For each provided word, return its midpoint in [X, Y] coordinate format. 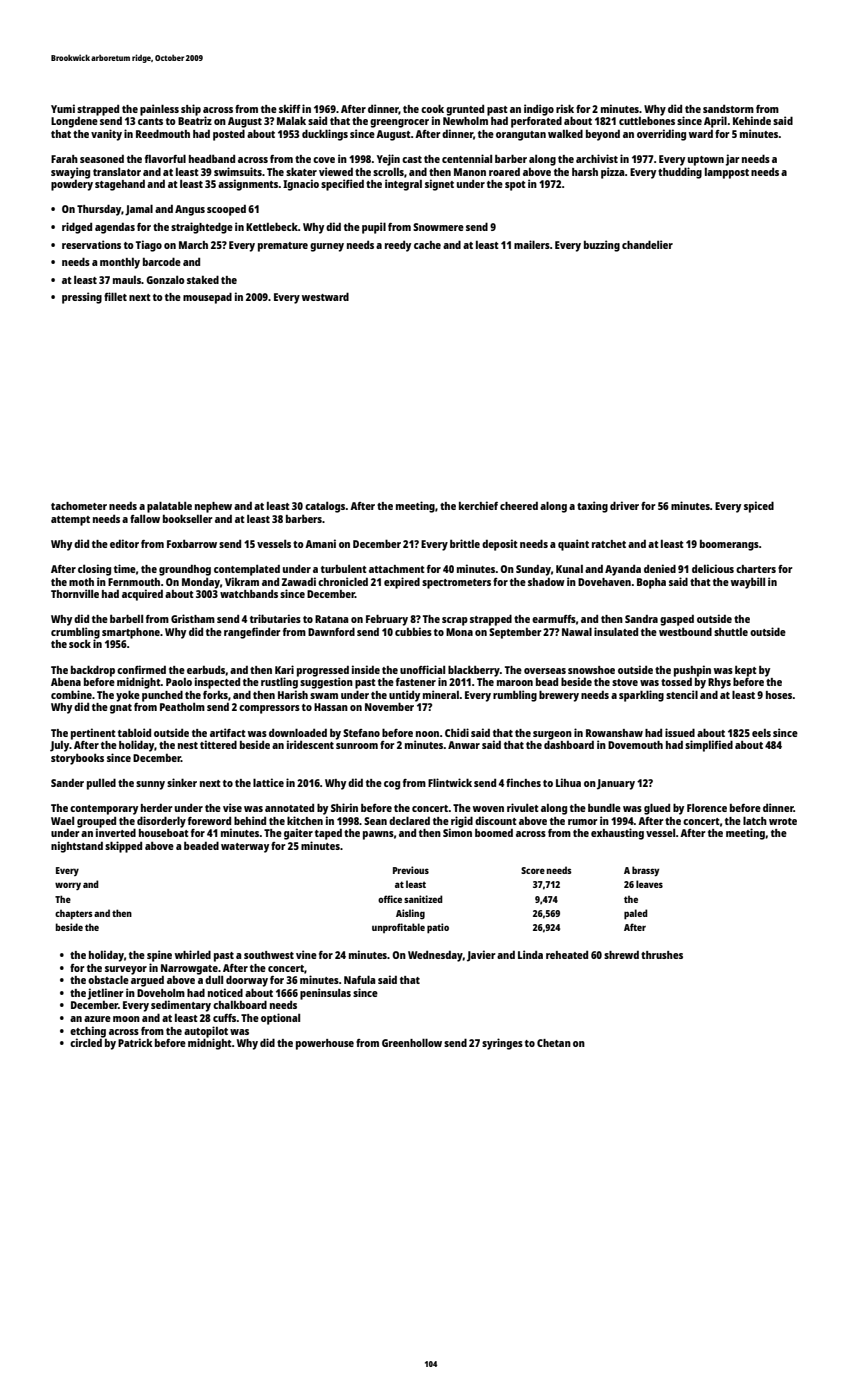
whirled [193, 954]
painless [159, 110]
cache [427, 245]
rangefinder [252, 633]
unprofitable [398, 928]
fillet [115, 296]
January [616, 784]
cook [432, 108]
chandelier [647, 244]
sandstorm [728, 109]
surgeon [552, 735]
